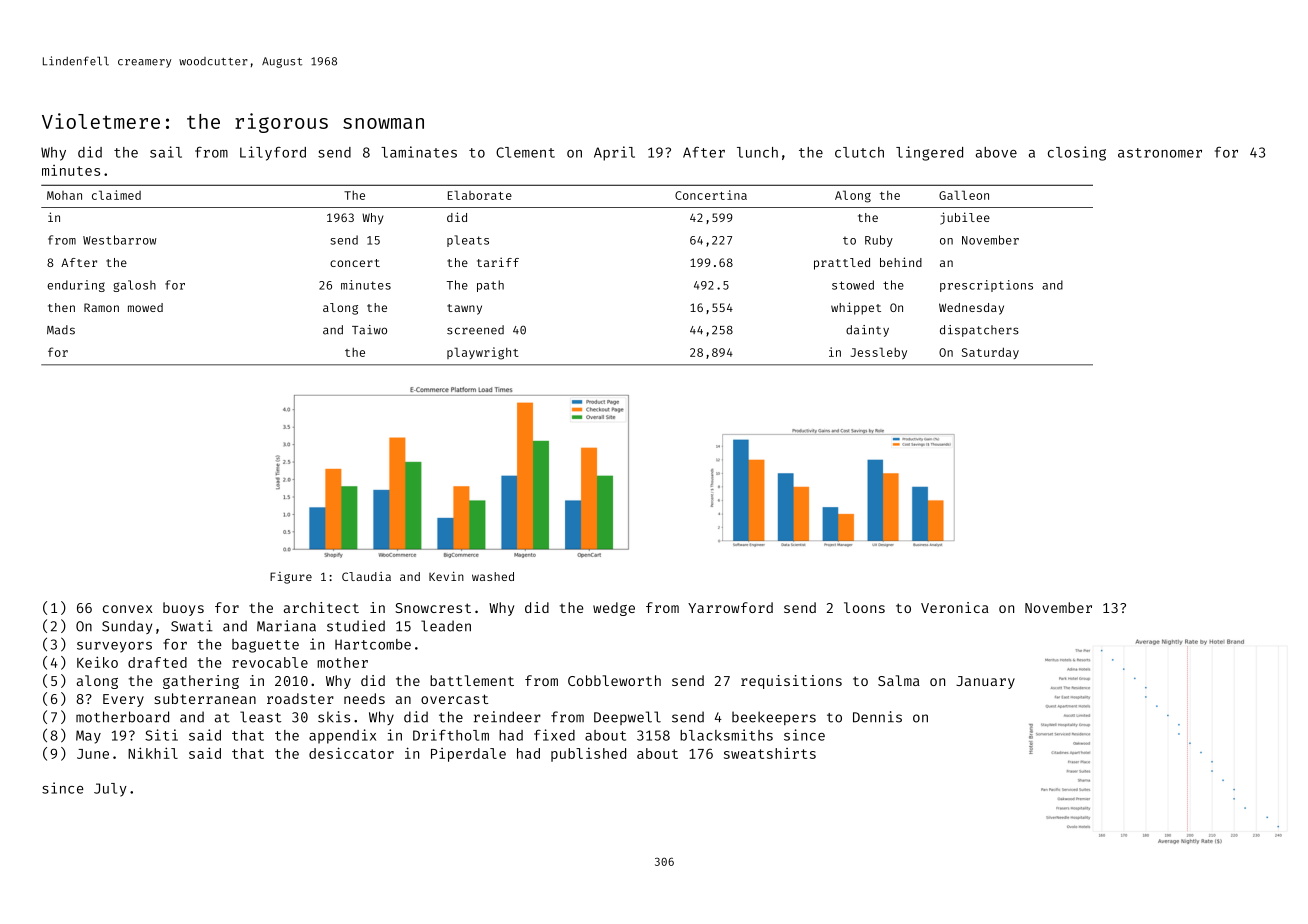 This screenshot has height=924, width=1308. Describe the element at coordinates (366, 576) in the screenshot. I see `Claudia` at that location.
